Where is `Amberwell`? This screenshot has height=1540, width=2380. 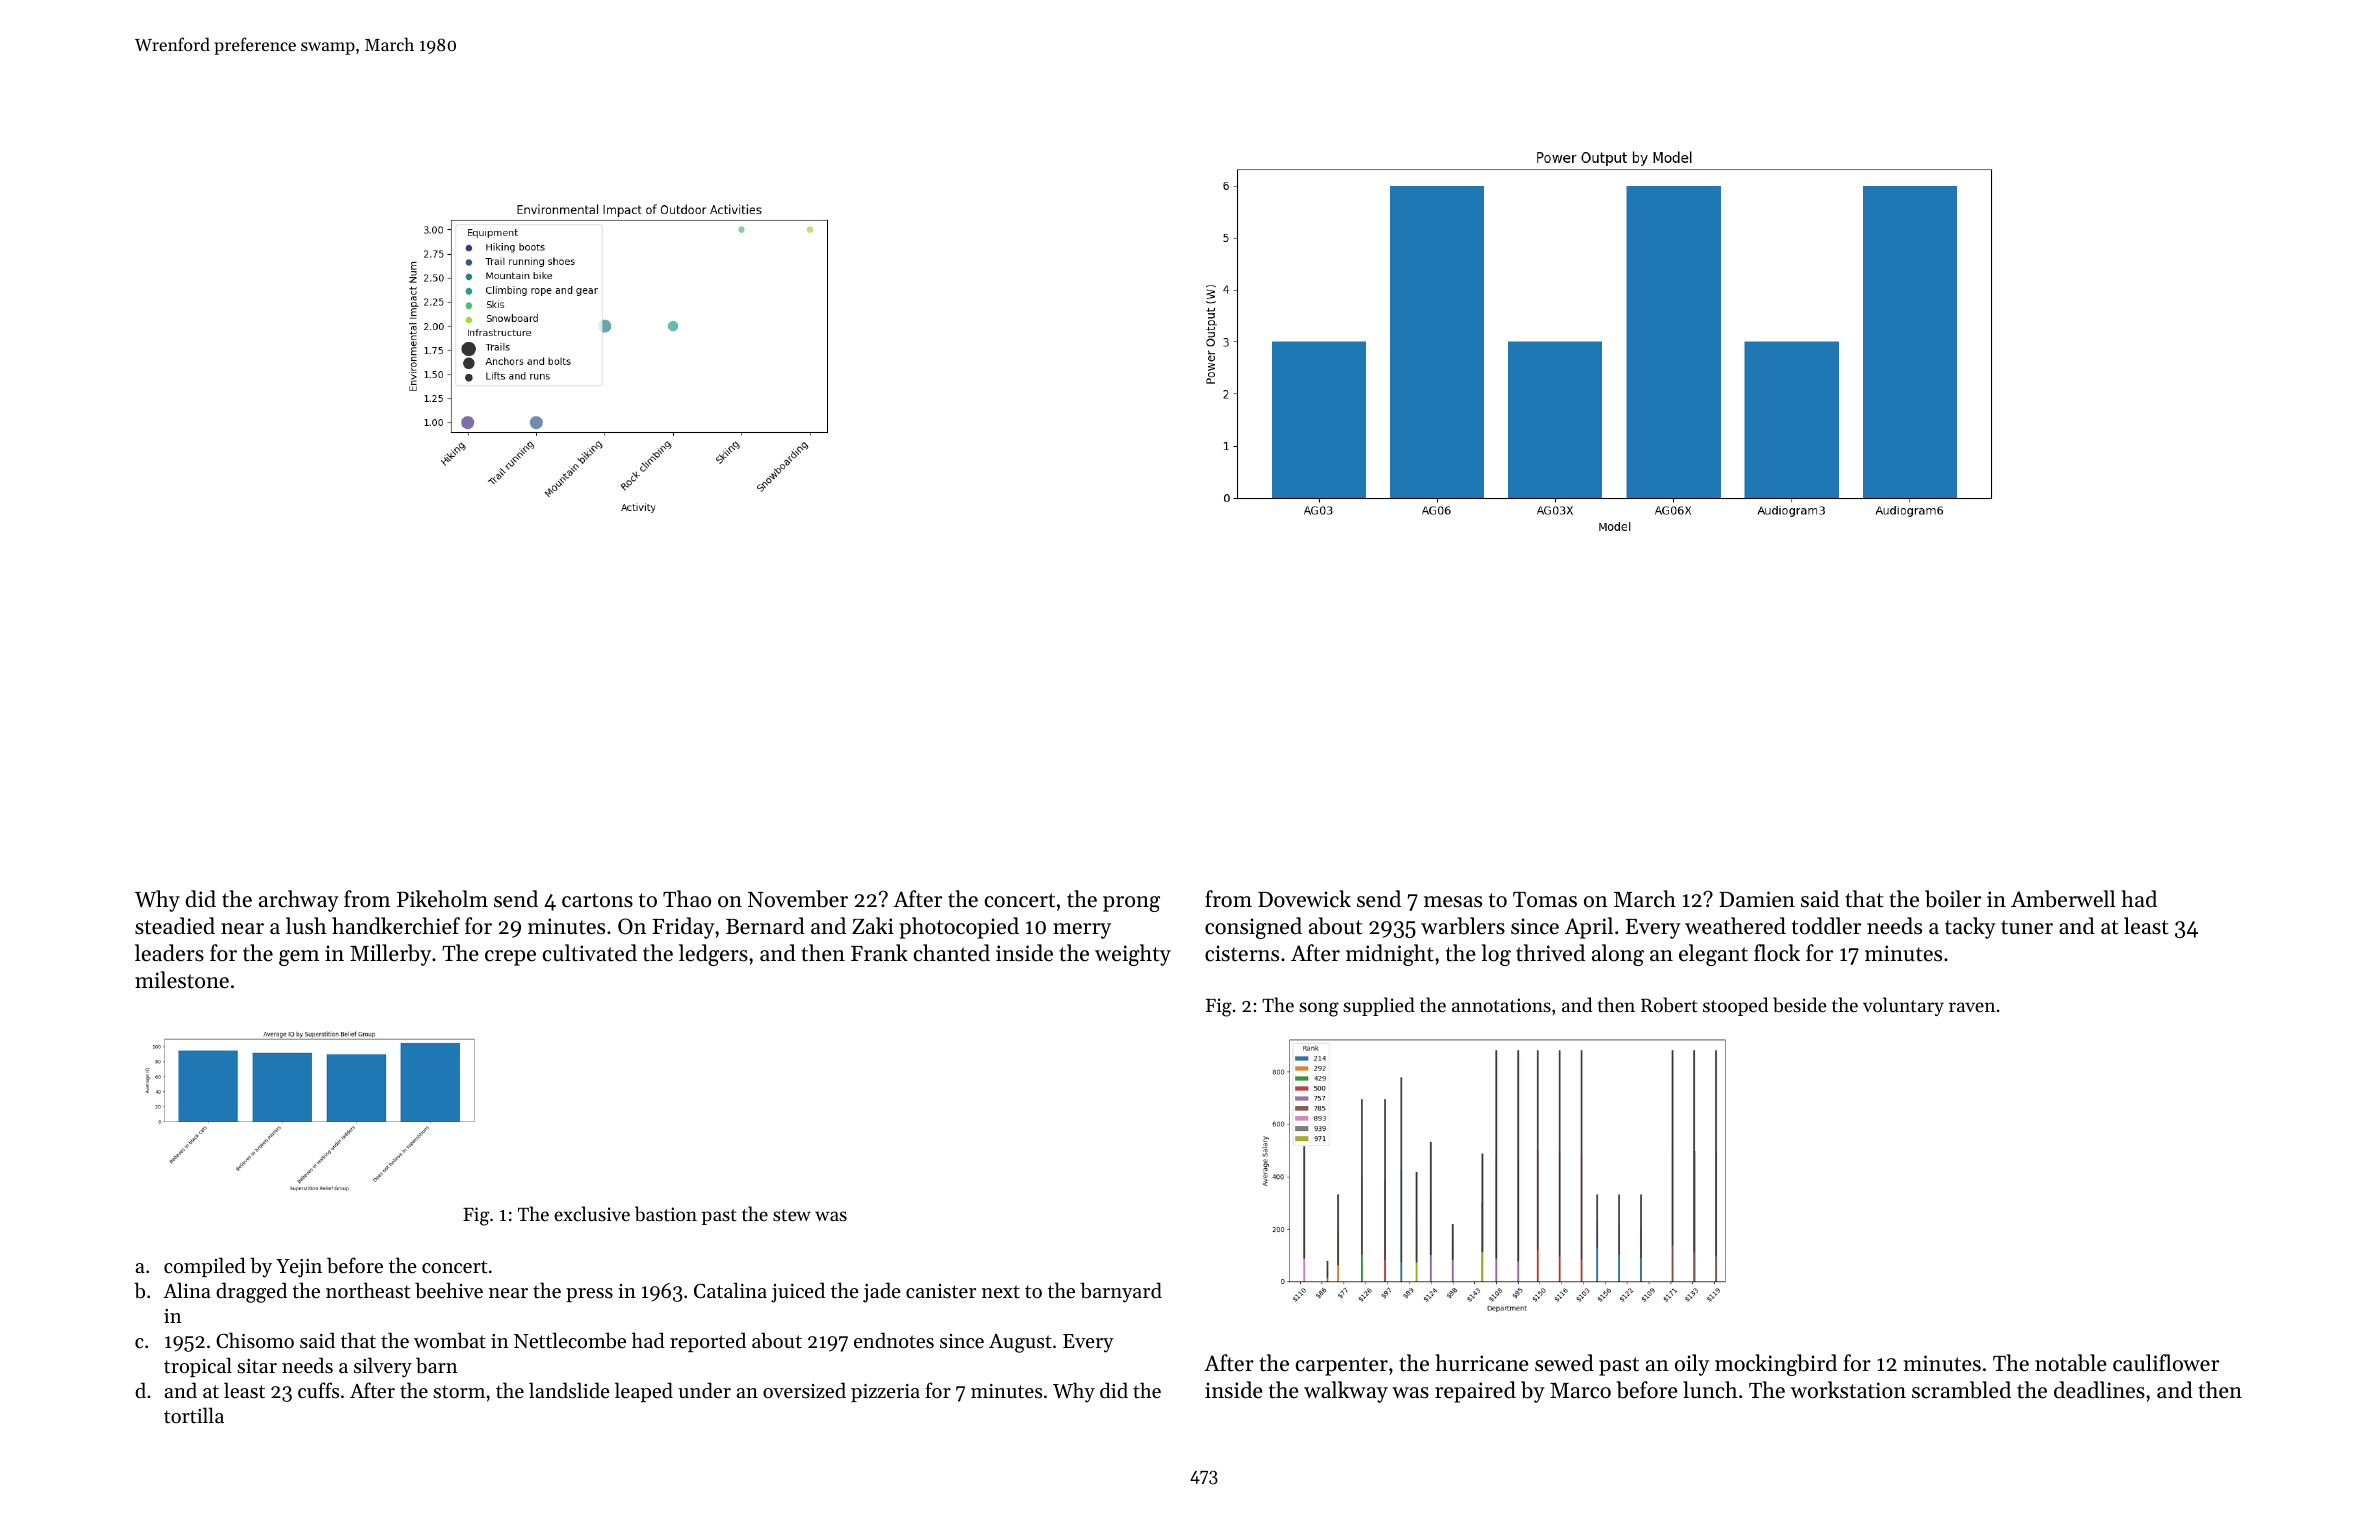
Amberwell is located at coordinates (2063, 899).
